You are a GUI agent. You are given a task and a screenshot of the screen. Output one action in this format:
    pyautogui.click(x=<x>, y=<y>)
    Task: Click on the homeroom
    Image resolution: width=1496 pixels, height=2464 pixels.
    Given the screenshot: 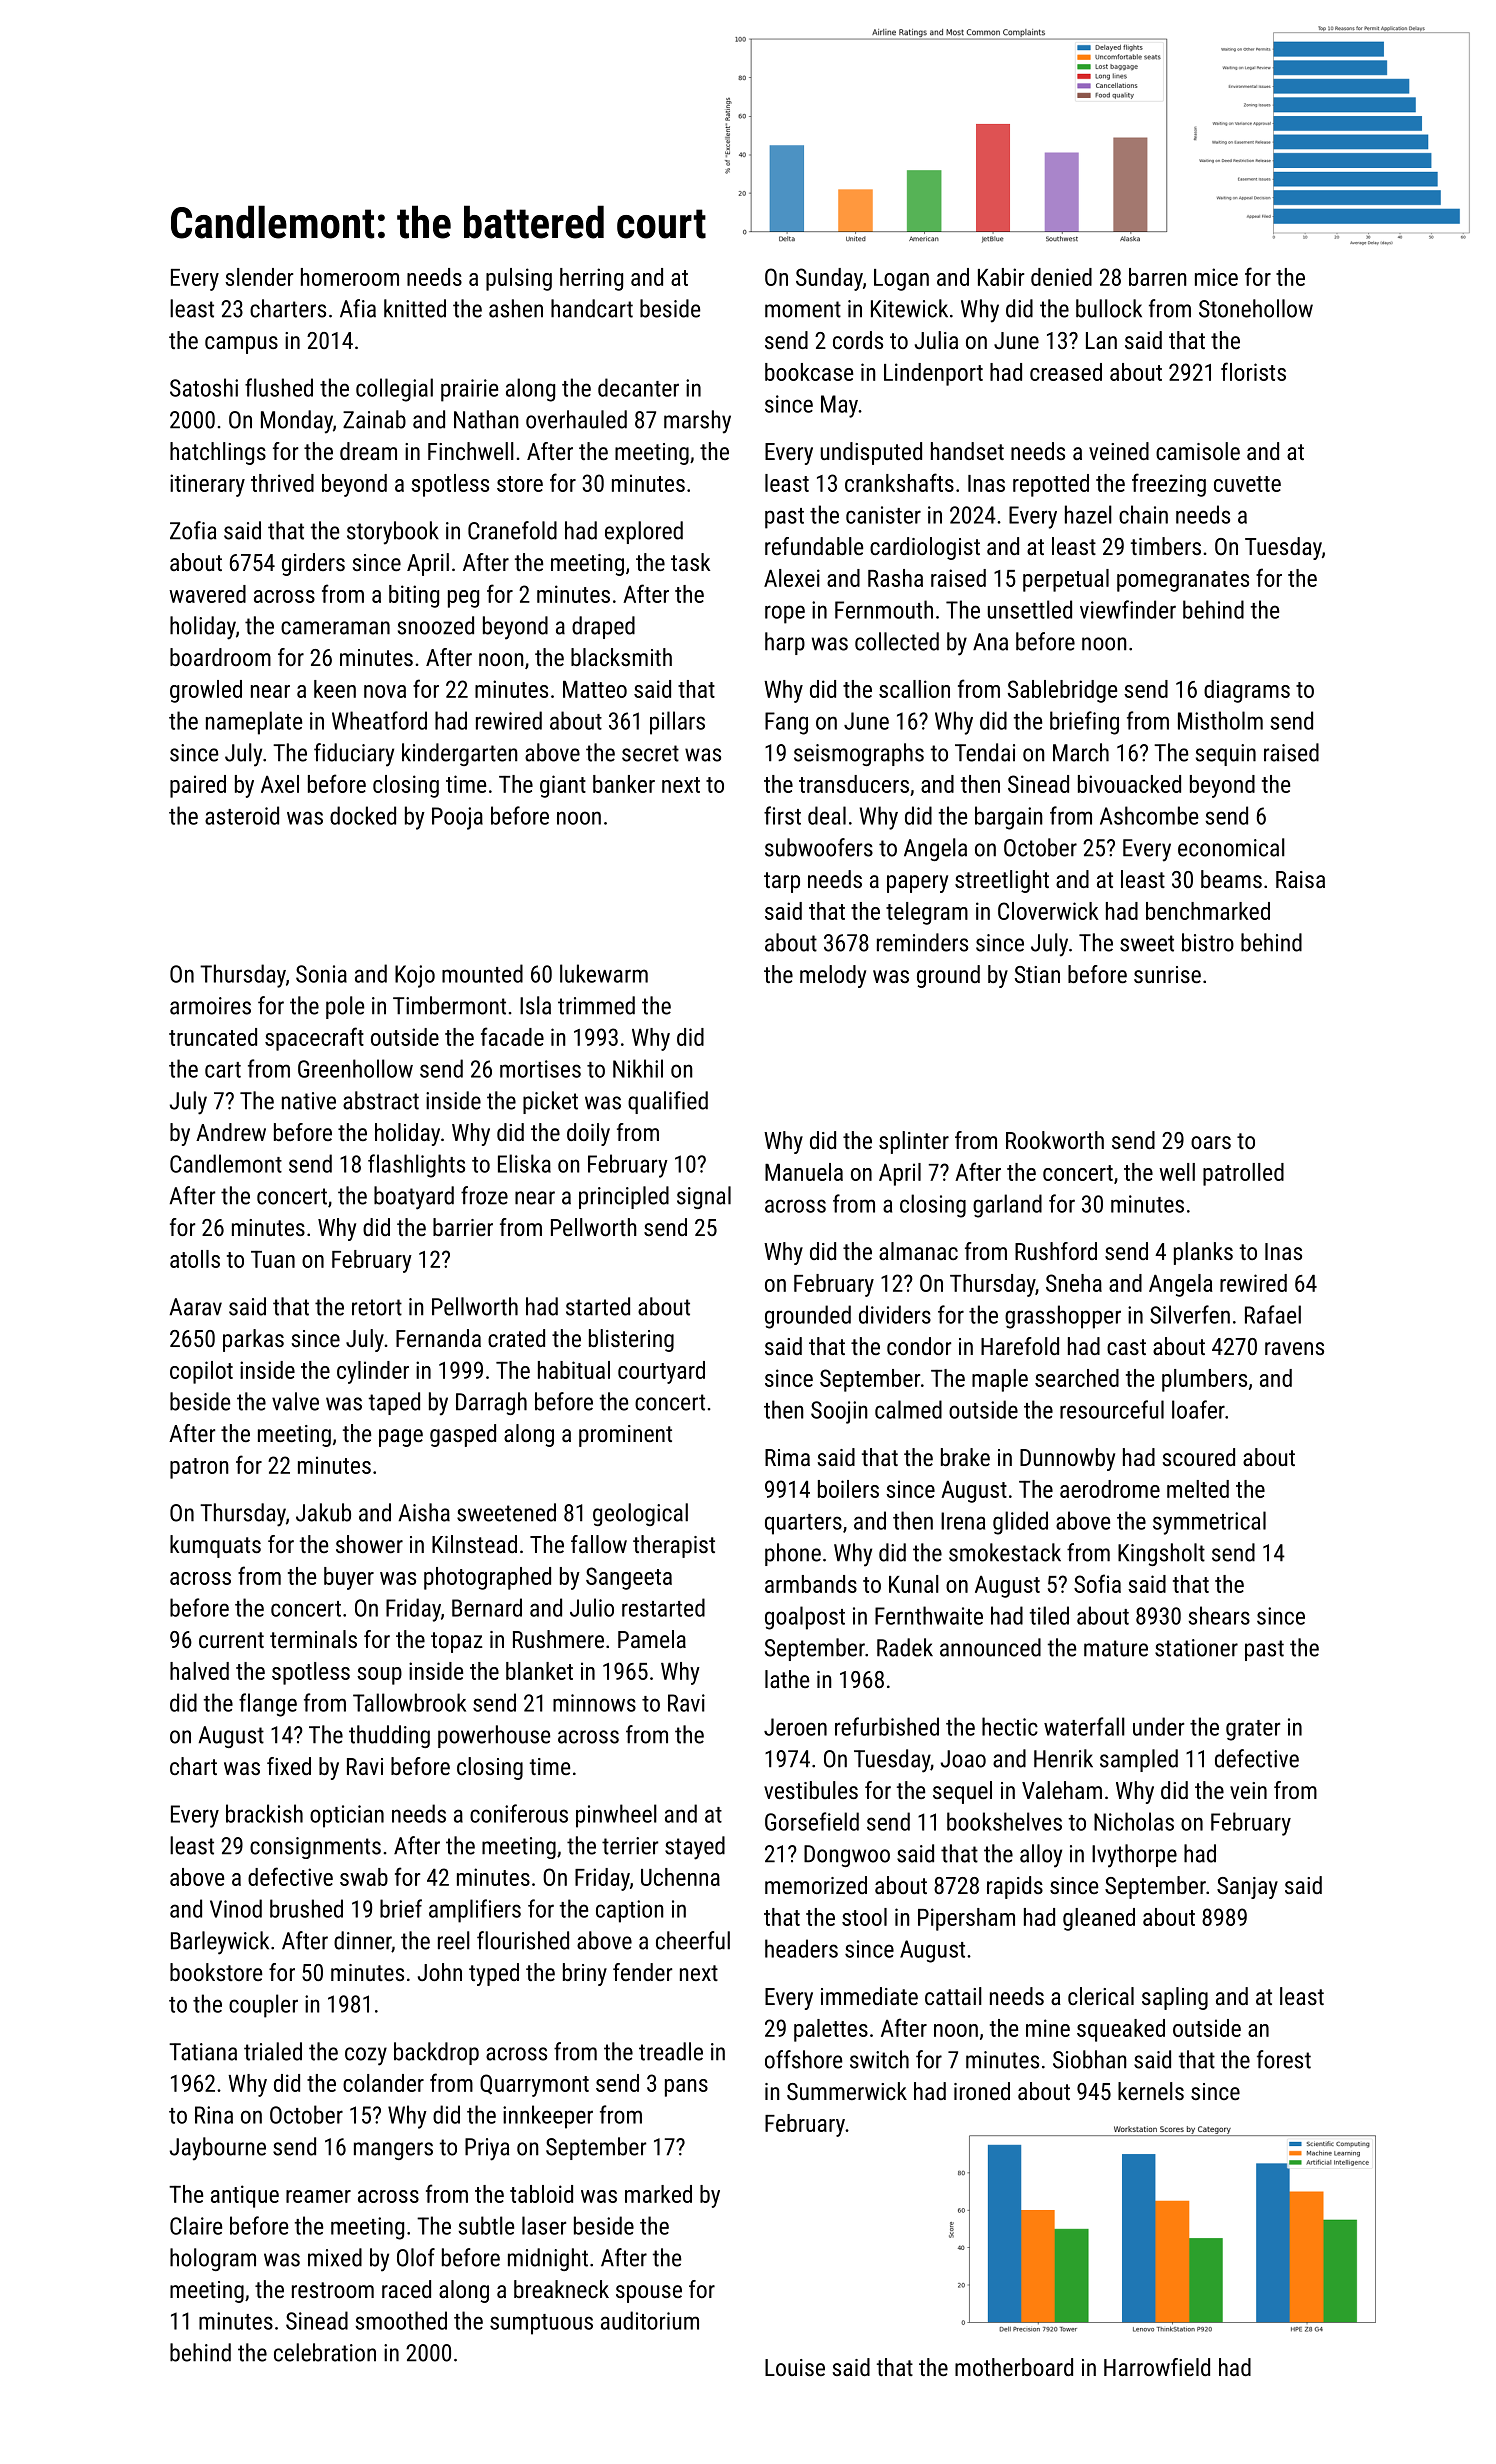 What is the action you would take?
    pyautogui.click(x=350, y=277)
